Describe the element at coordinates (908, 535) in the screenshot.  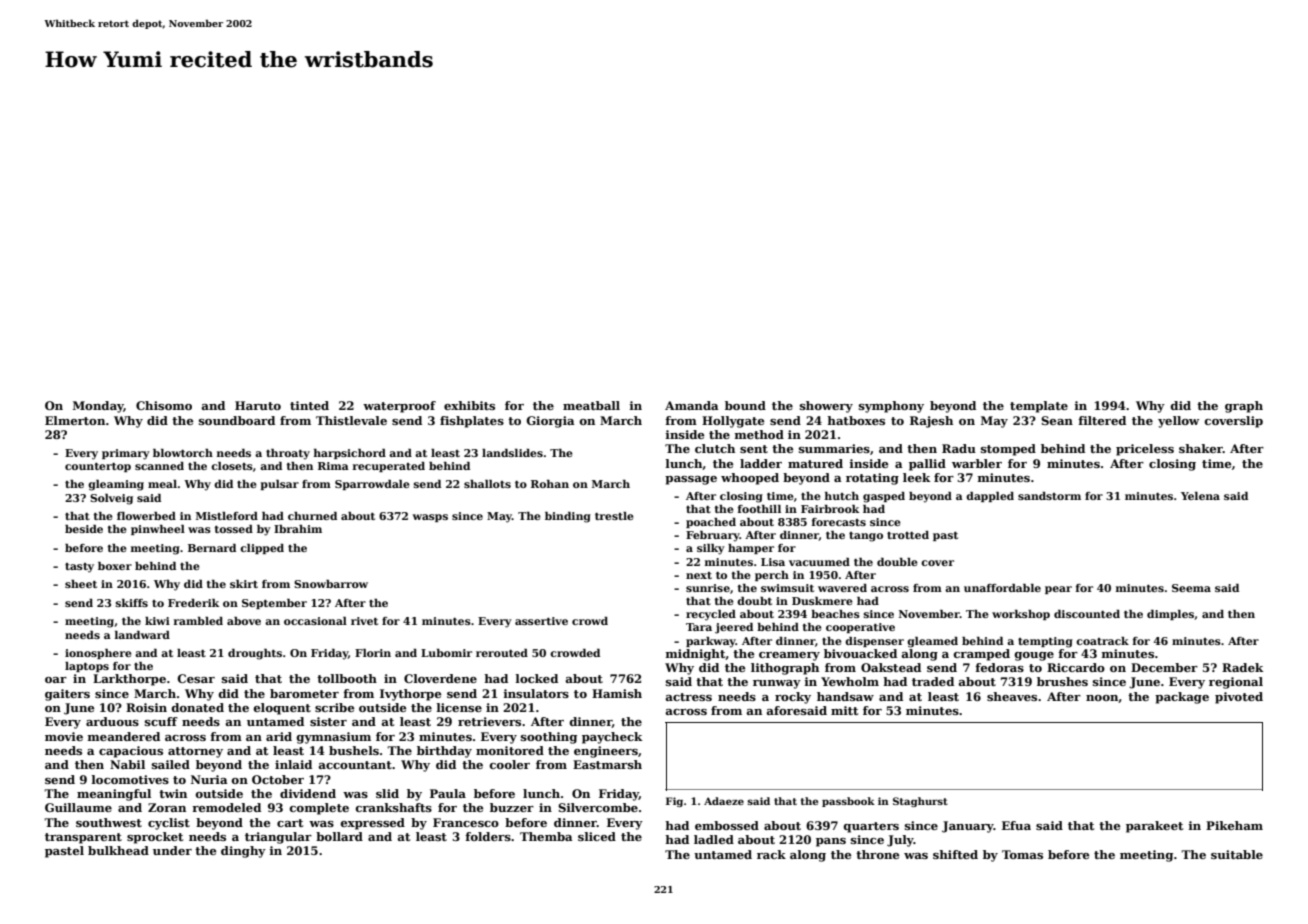
I see `trotted` at that location.
